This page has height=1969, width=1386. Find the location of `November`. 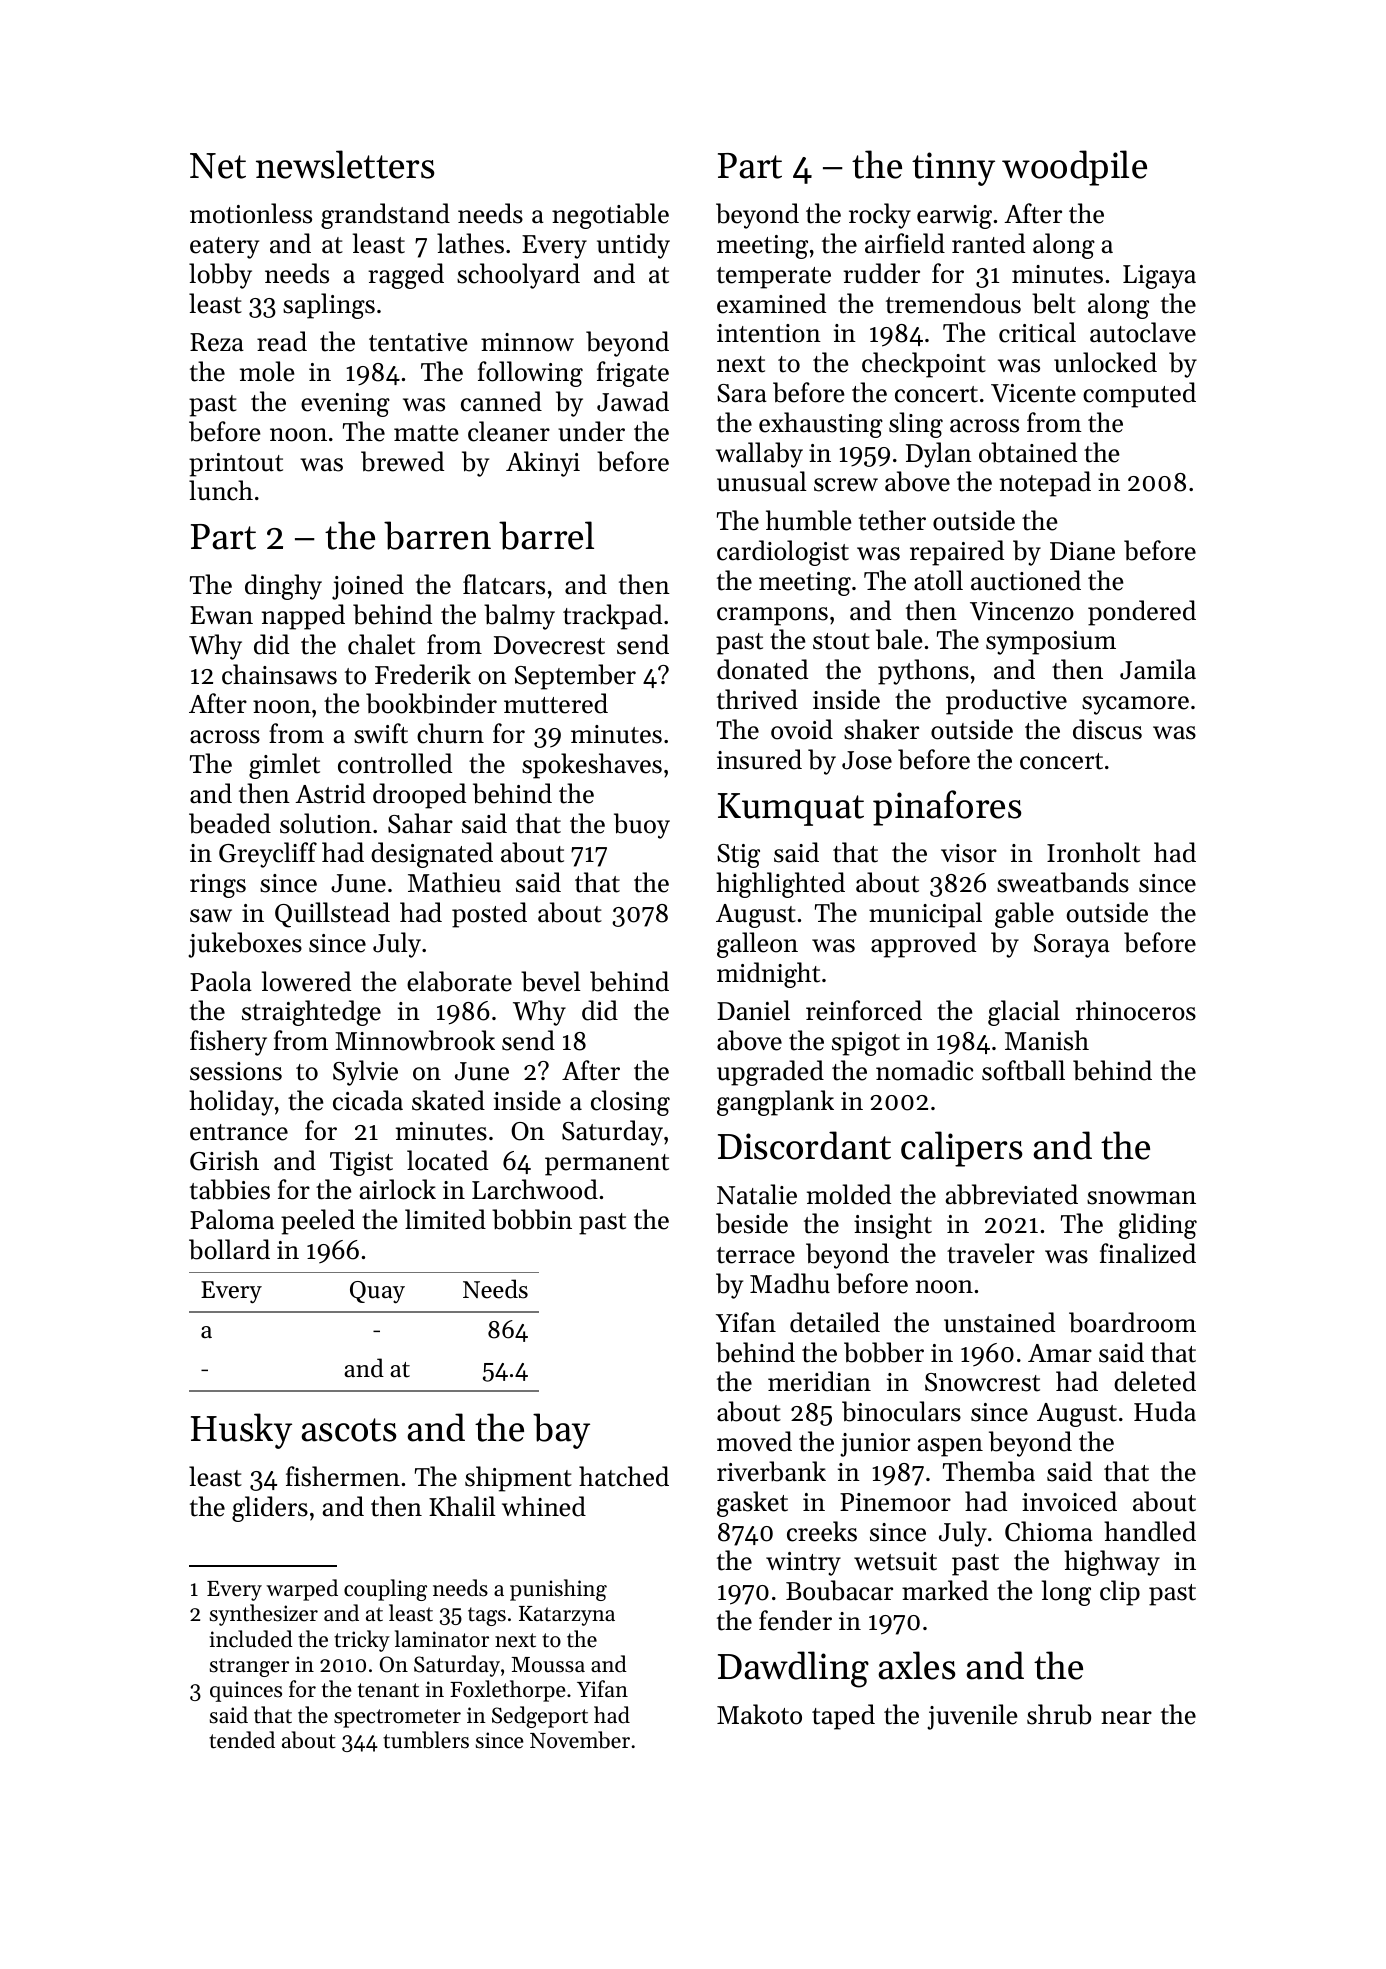

November is located at coordinates (580, 1740).
